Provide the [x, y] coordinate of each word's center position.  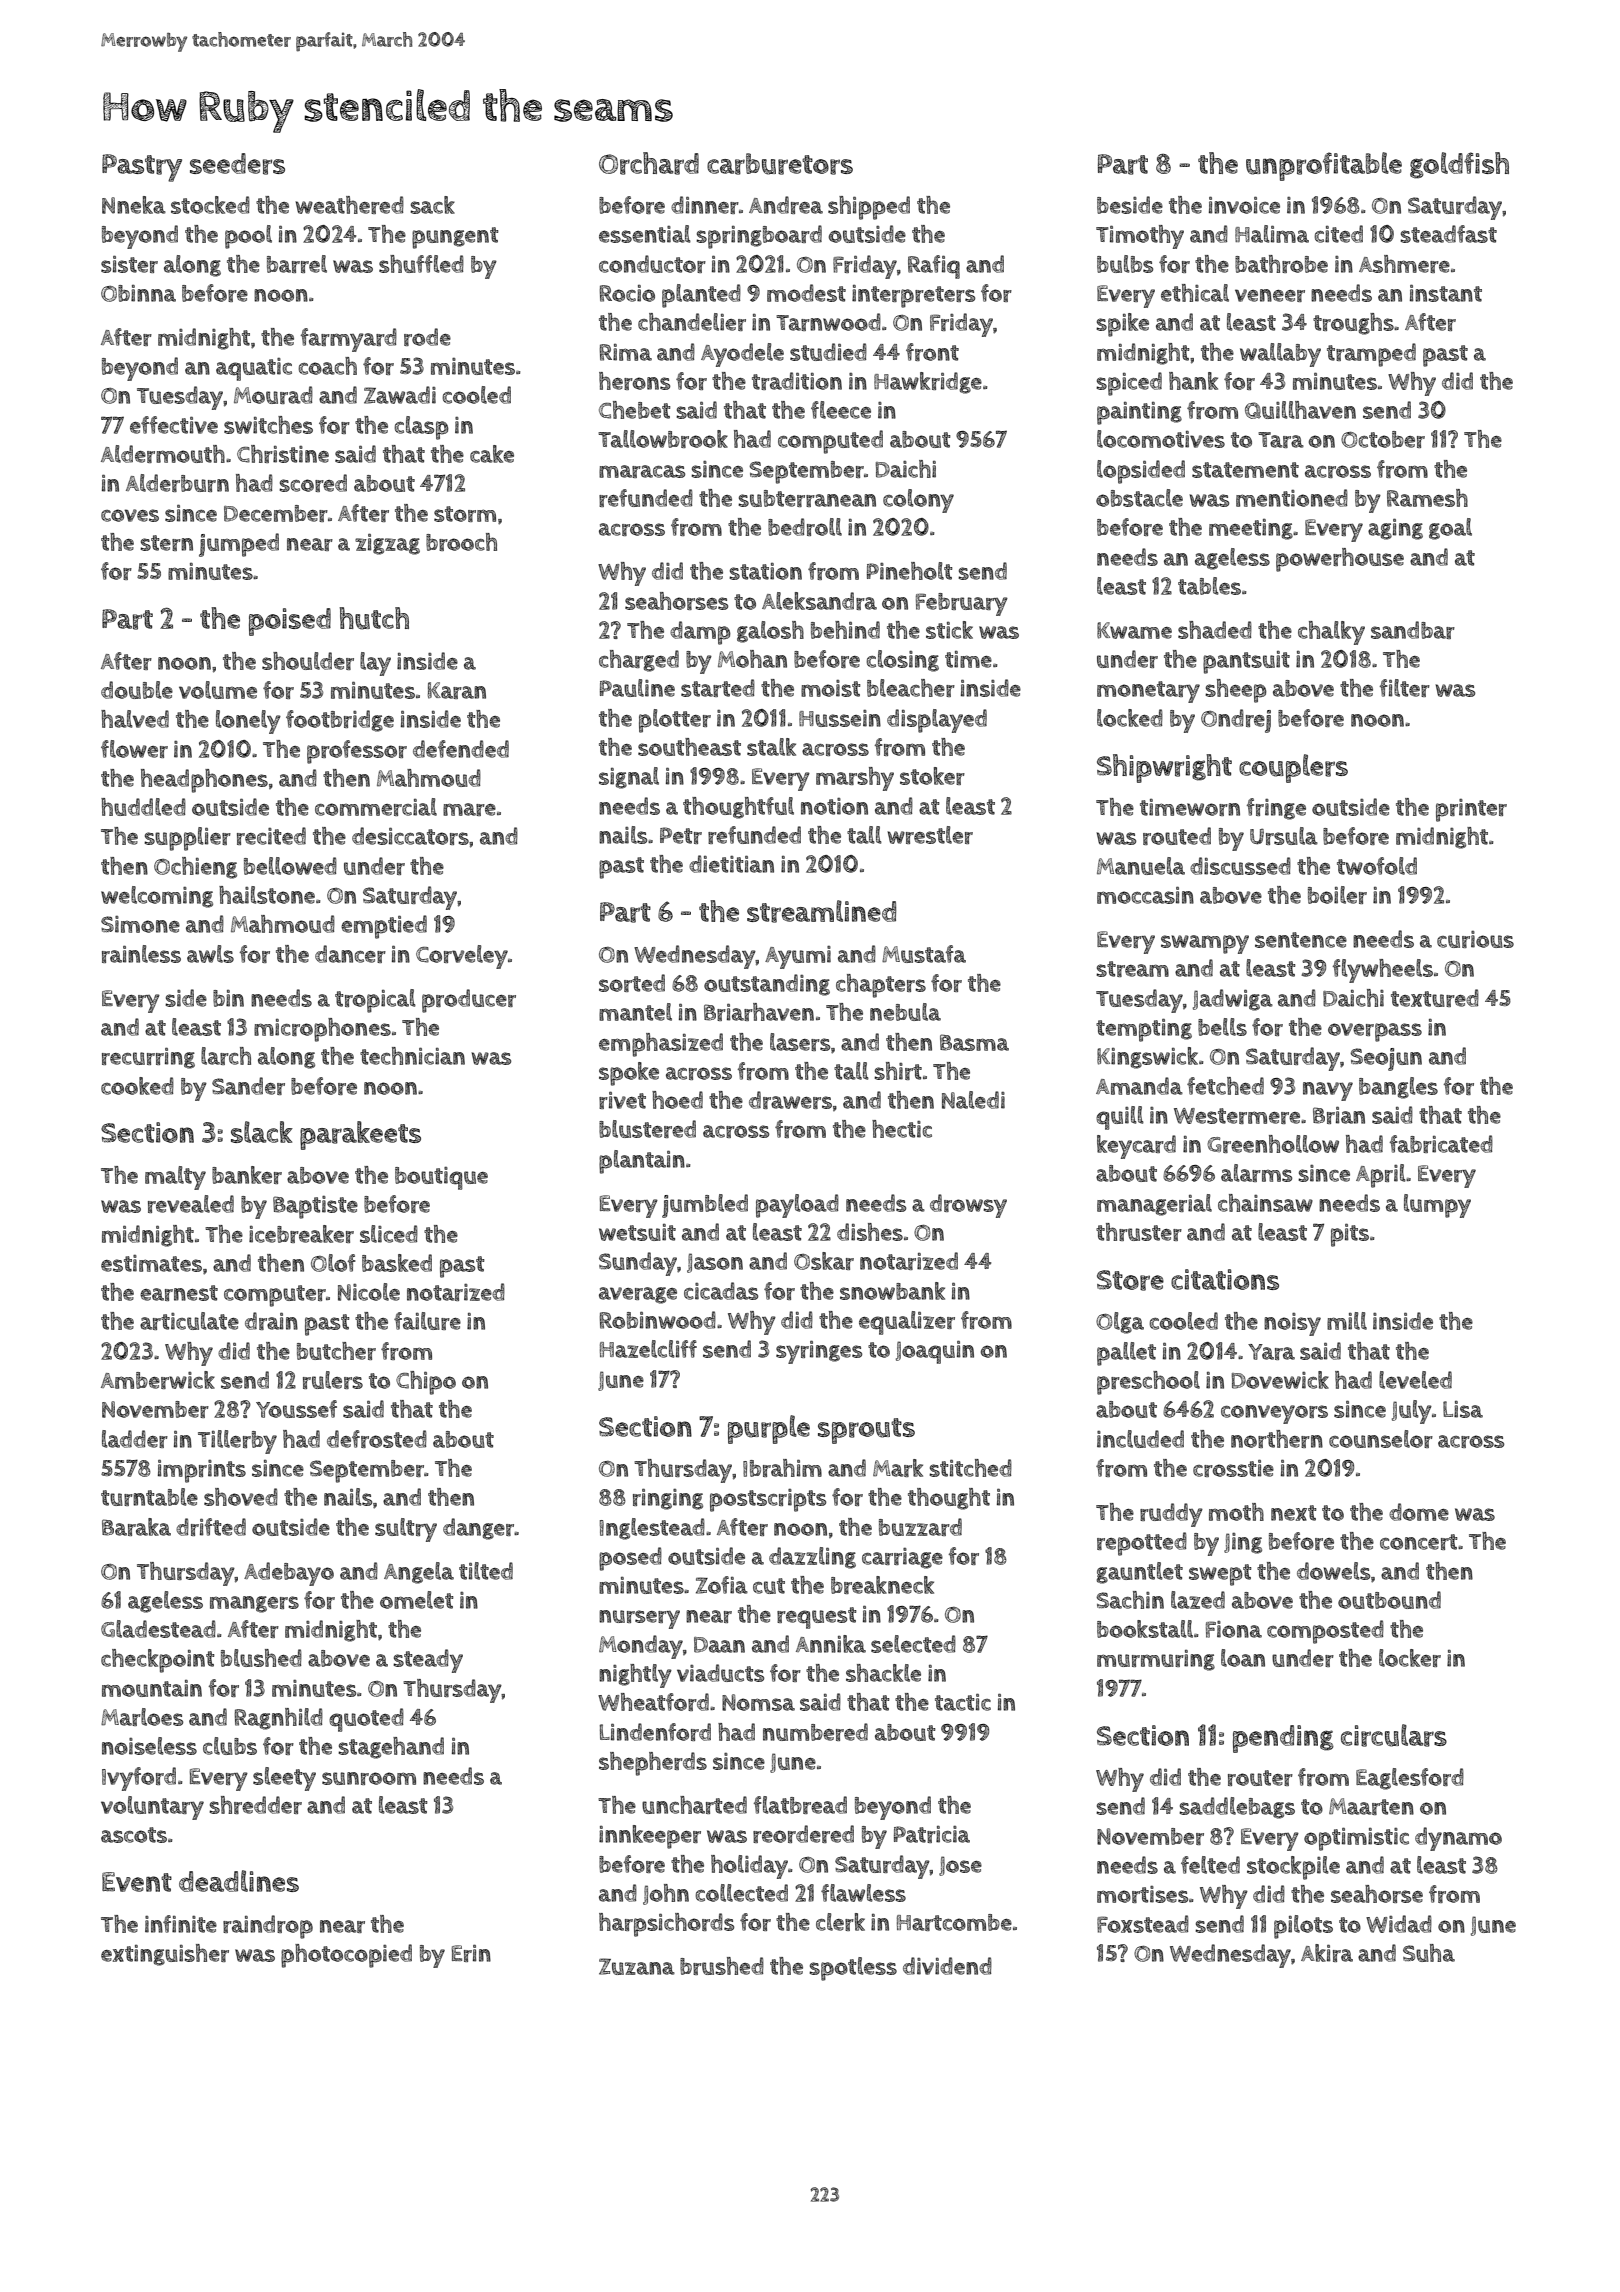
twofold [1377, 866]
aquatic [254, 369]
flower [134, 749]
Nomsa [758, 1702]
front [932, 352]
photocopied [346, 1956]
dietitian [731, 864]
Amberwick [158, 1380]
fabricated [1441, 1144]
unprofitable [1324, 166]
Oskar [824, 1261]
